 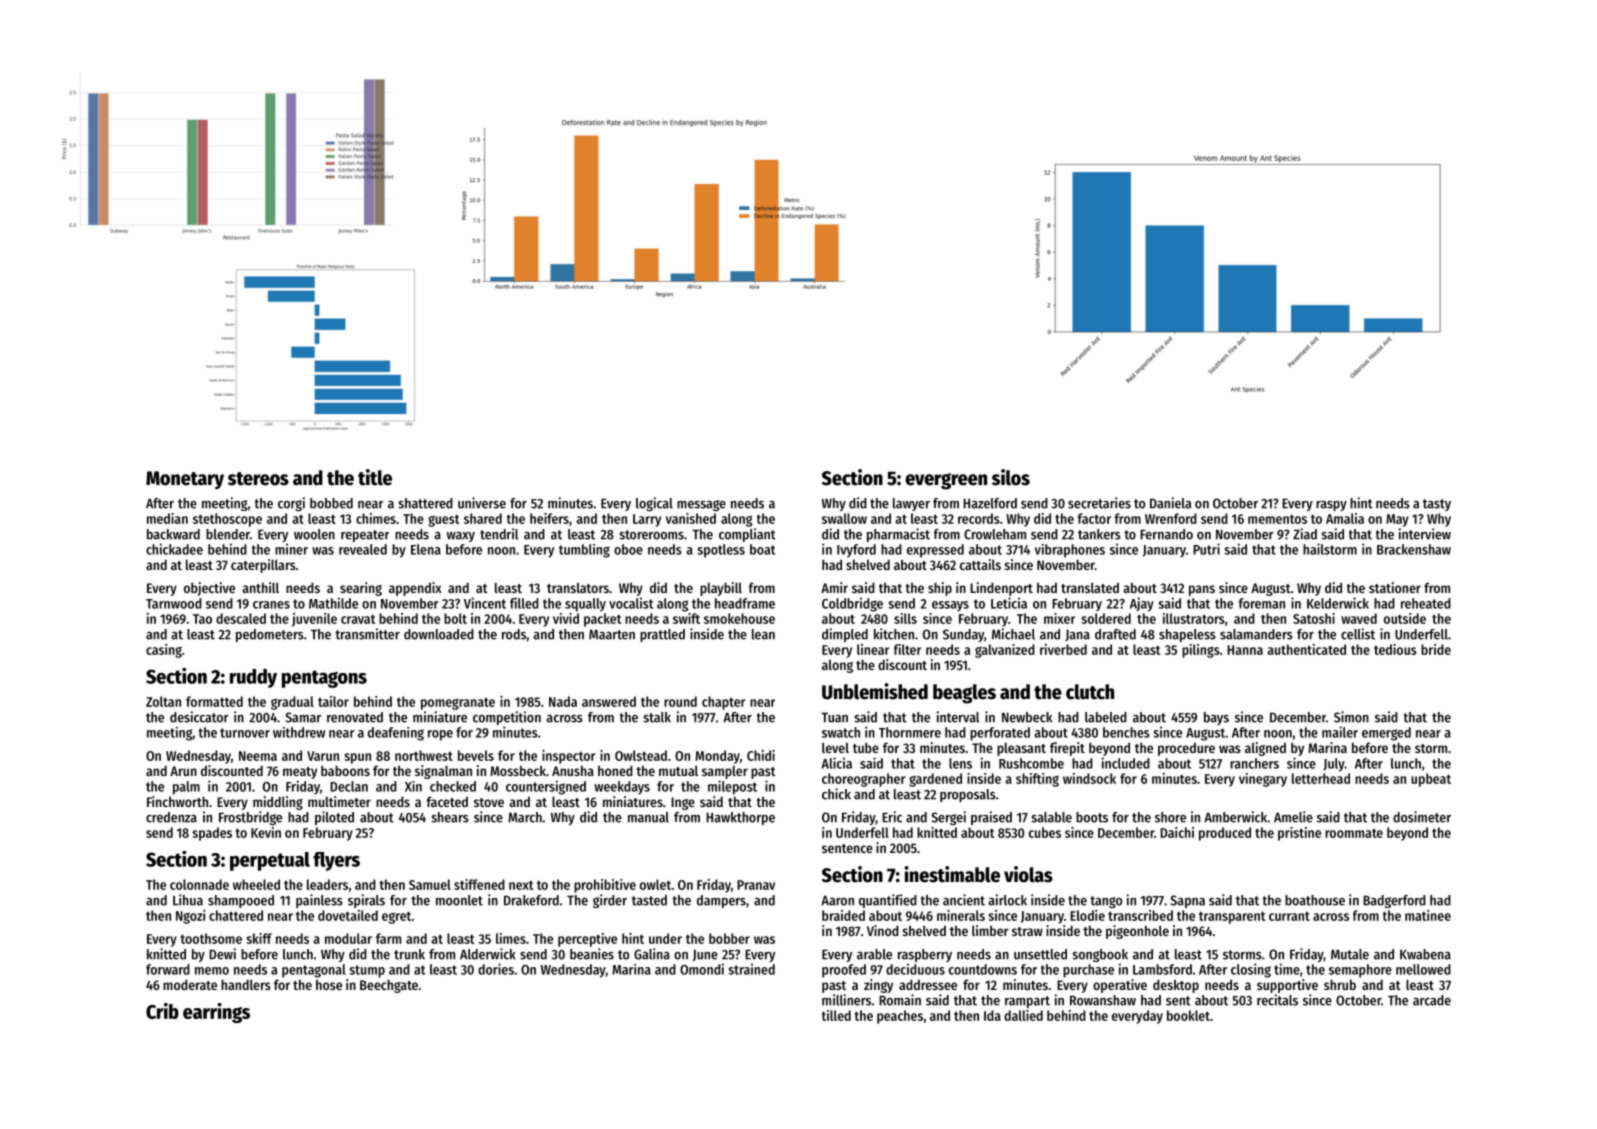 I want to click on lens, so click(x=960, y=763).
